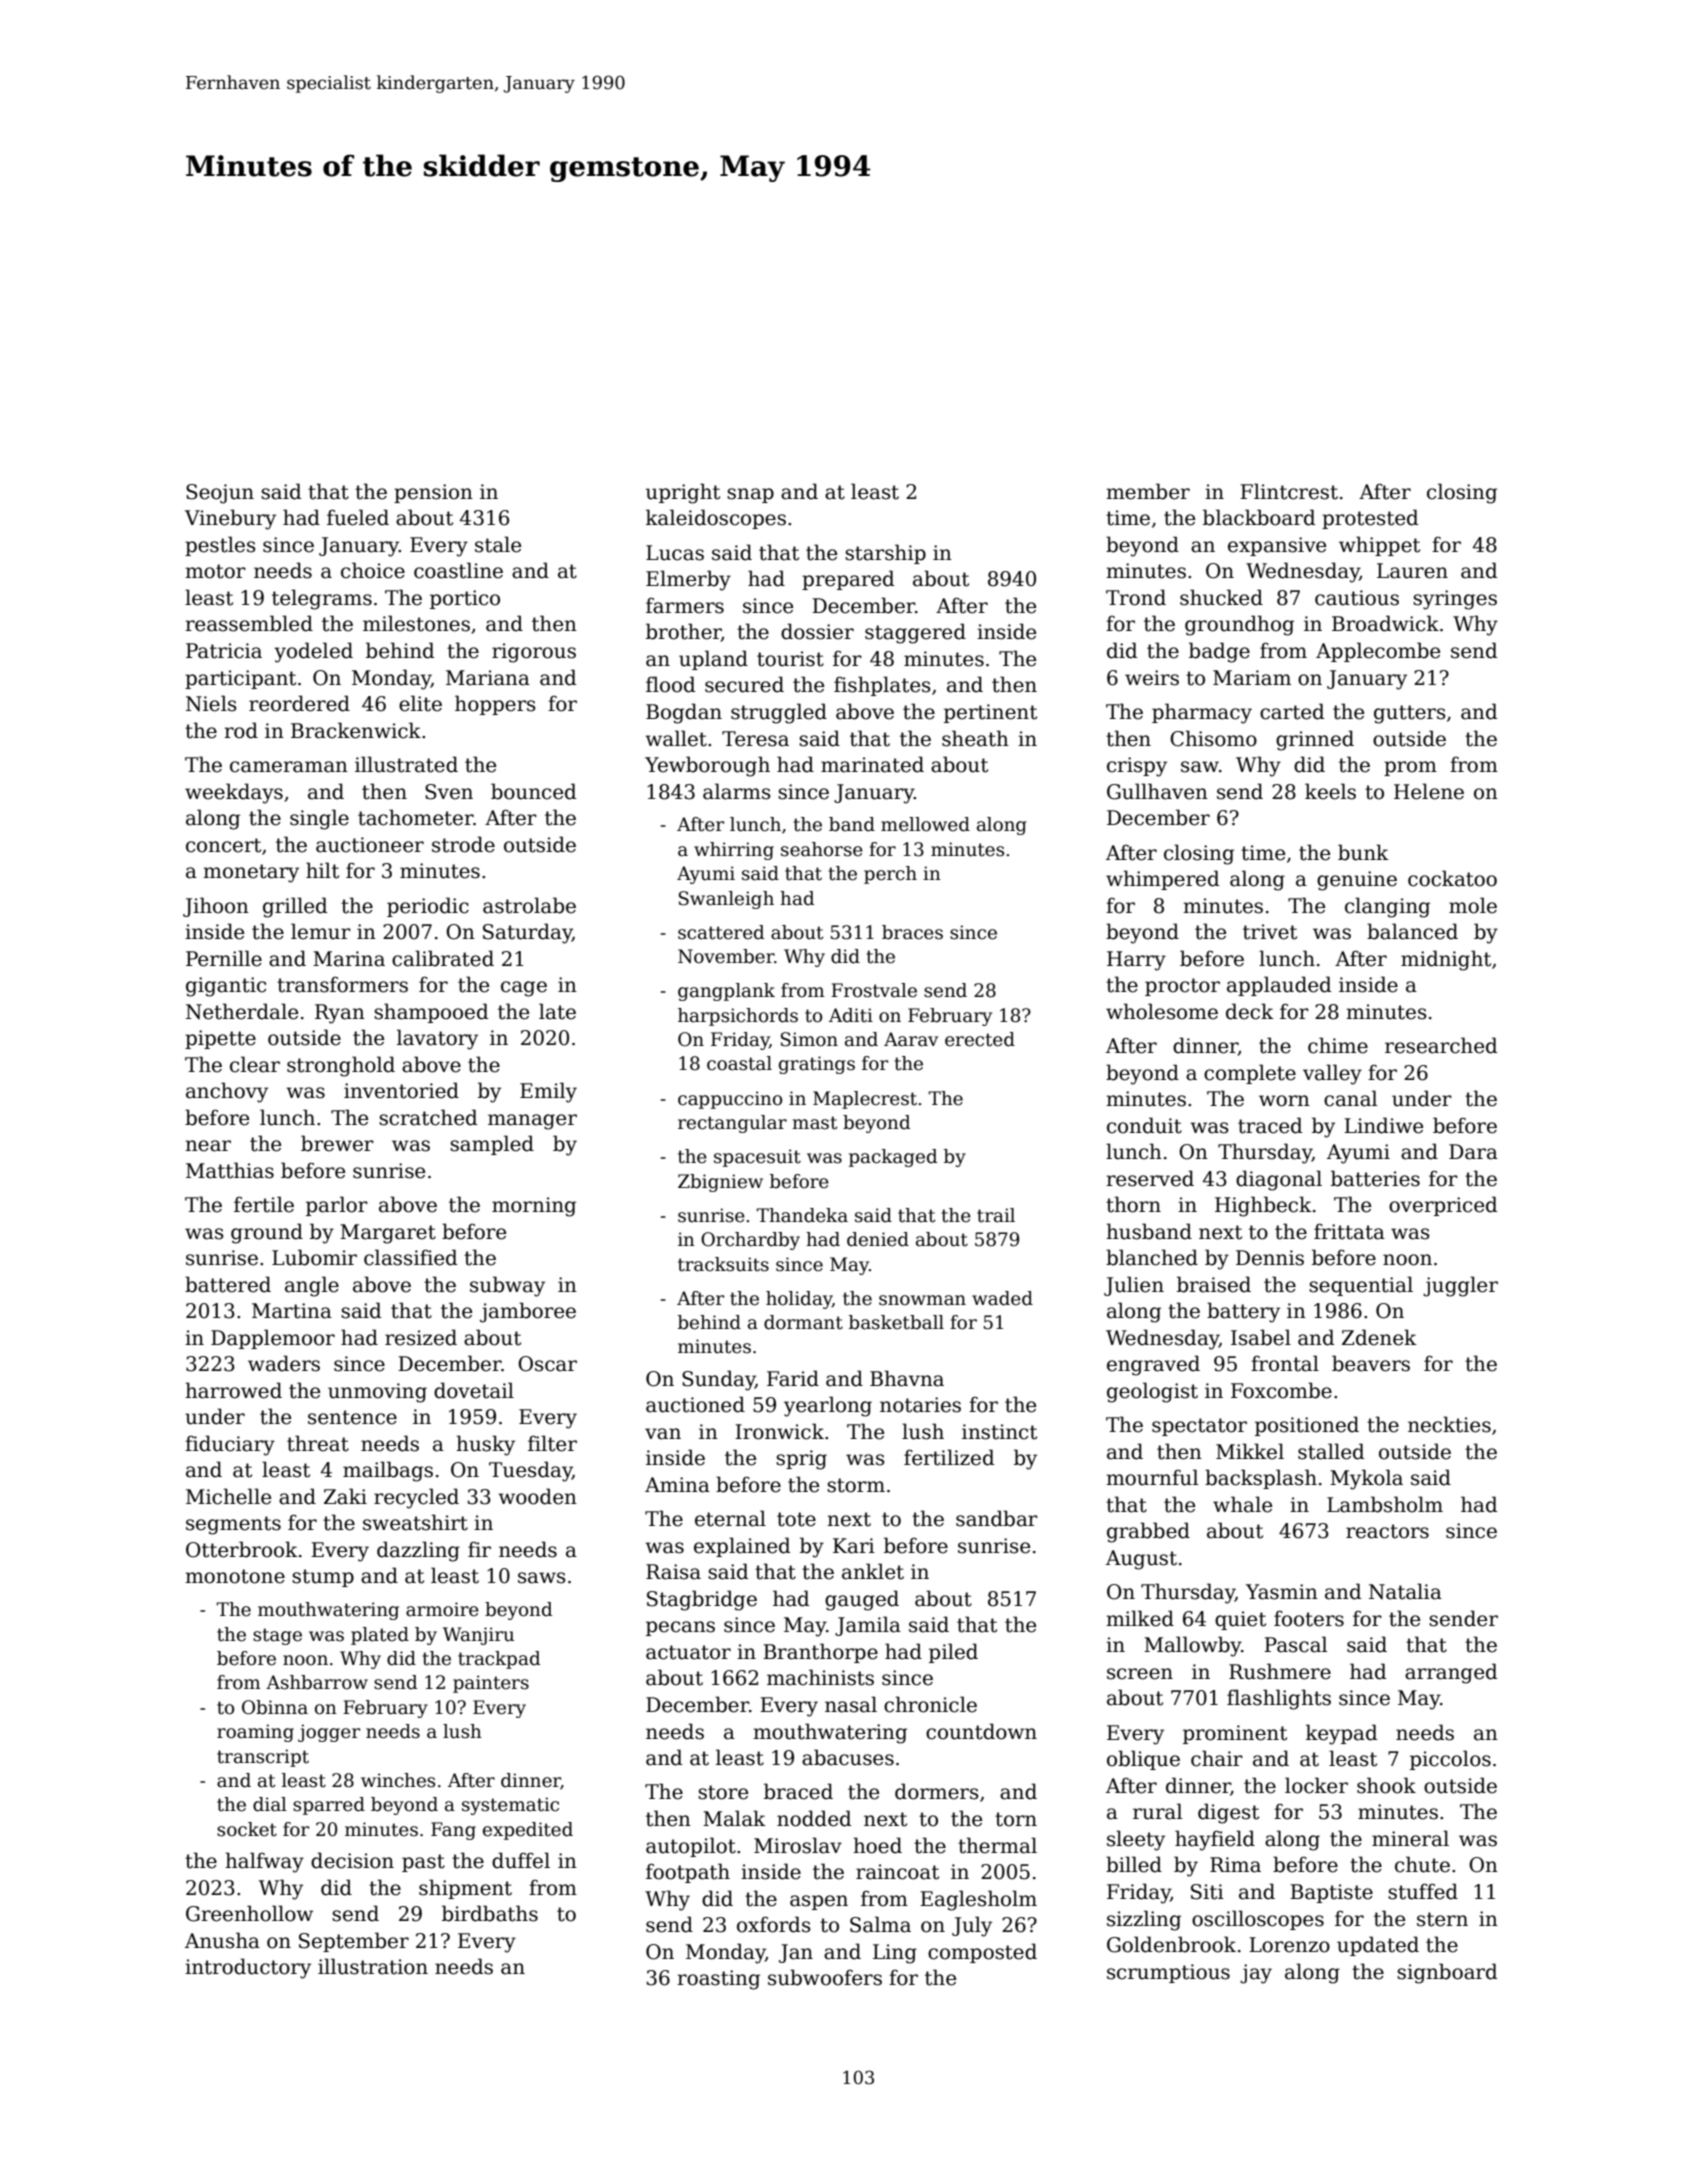 Image resolution: width=1683 pixels, height=2178 pixels. Describe the element at coordinates (534, 1207) in the document. I see `morning` at that location.
